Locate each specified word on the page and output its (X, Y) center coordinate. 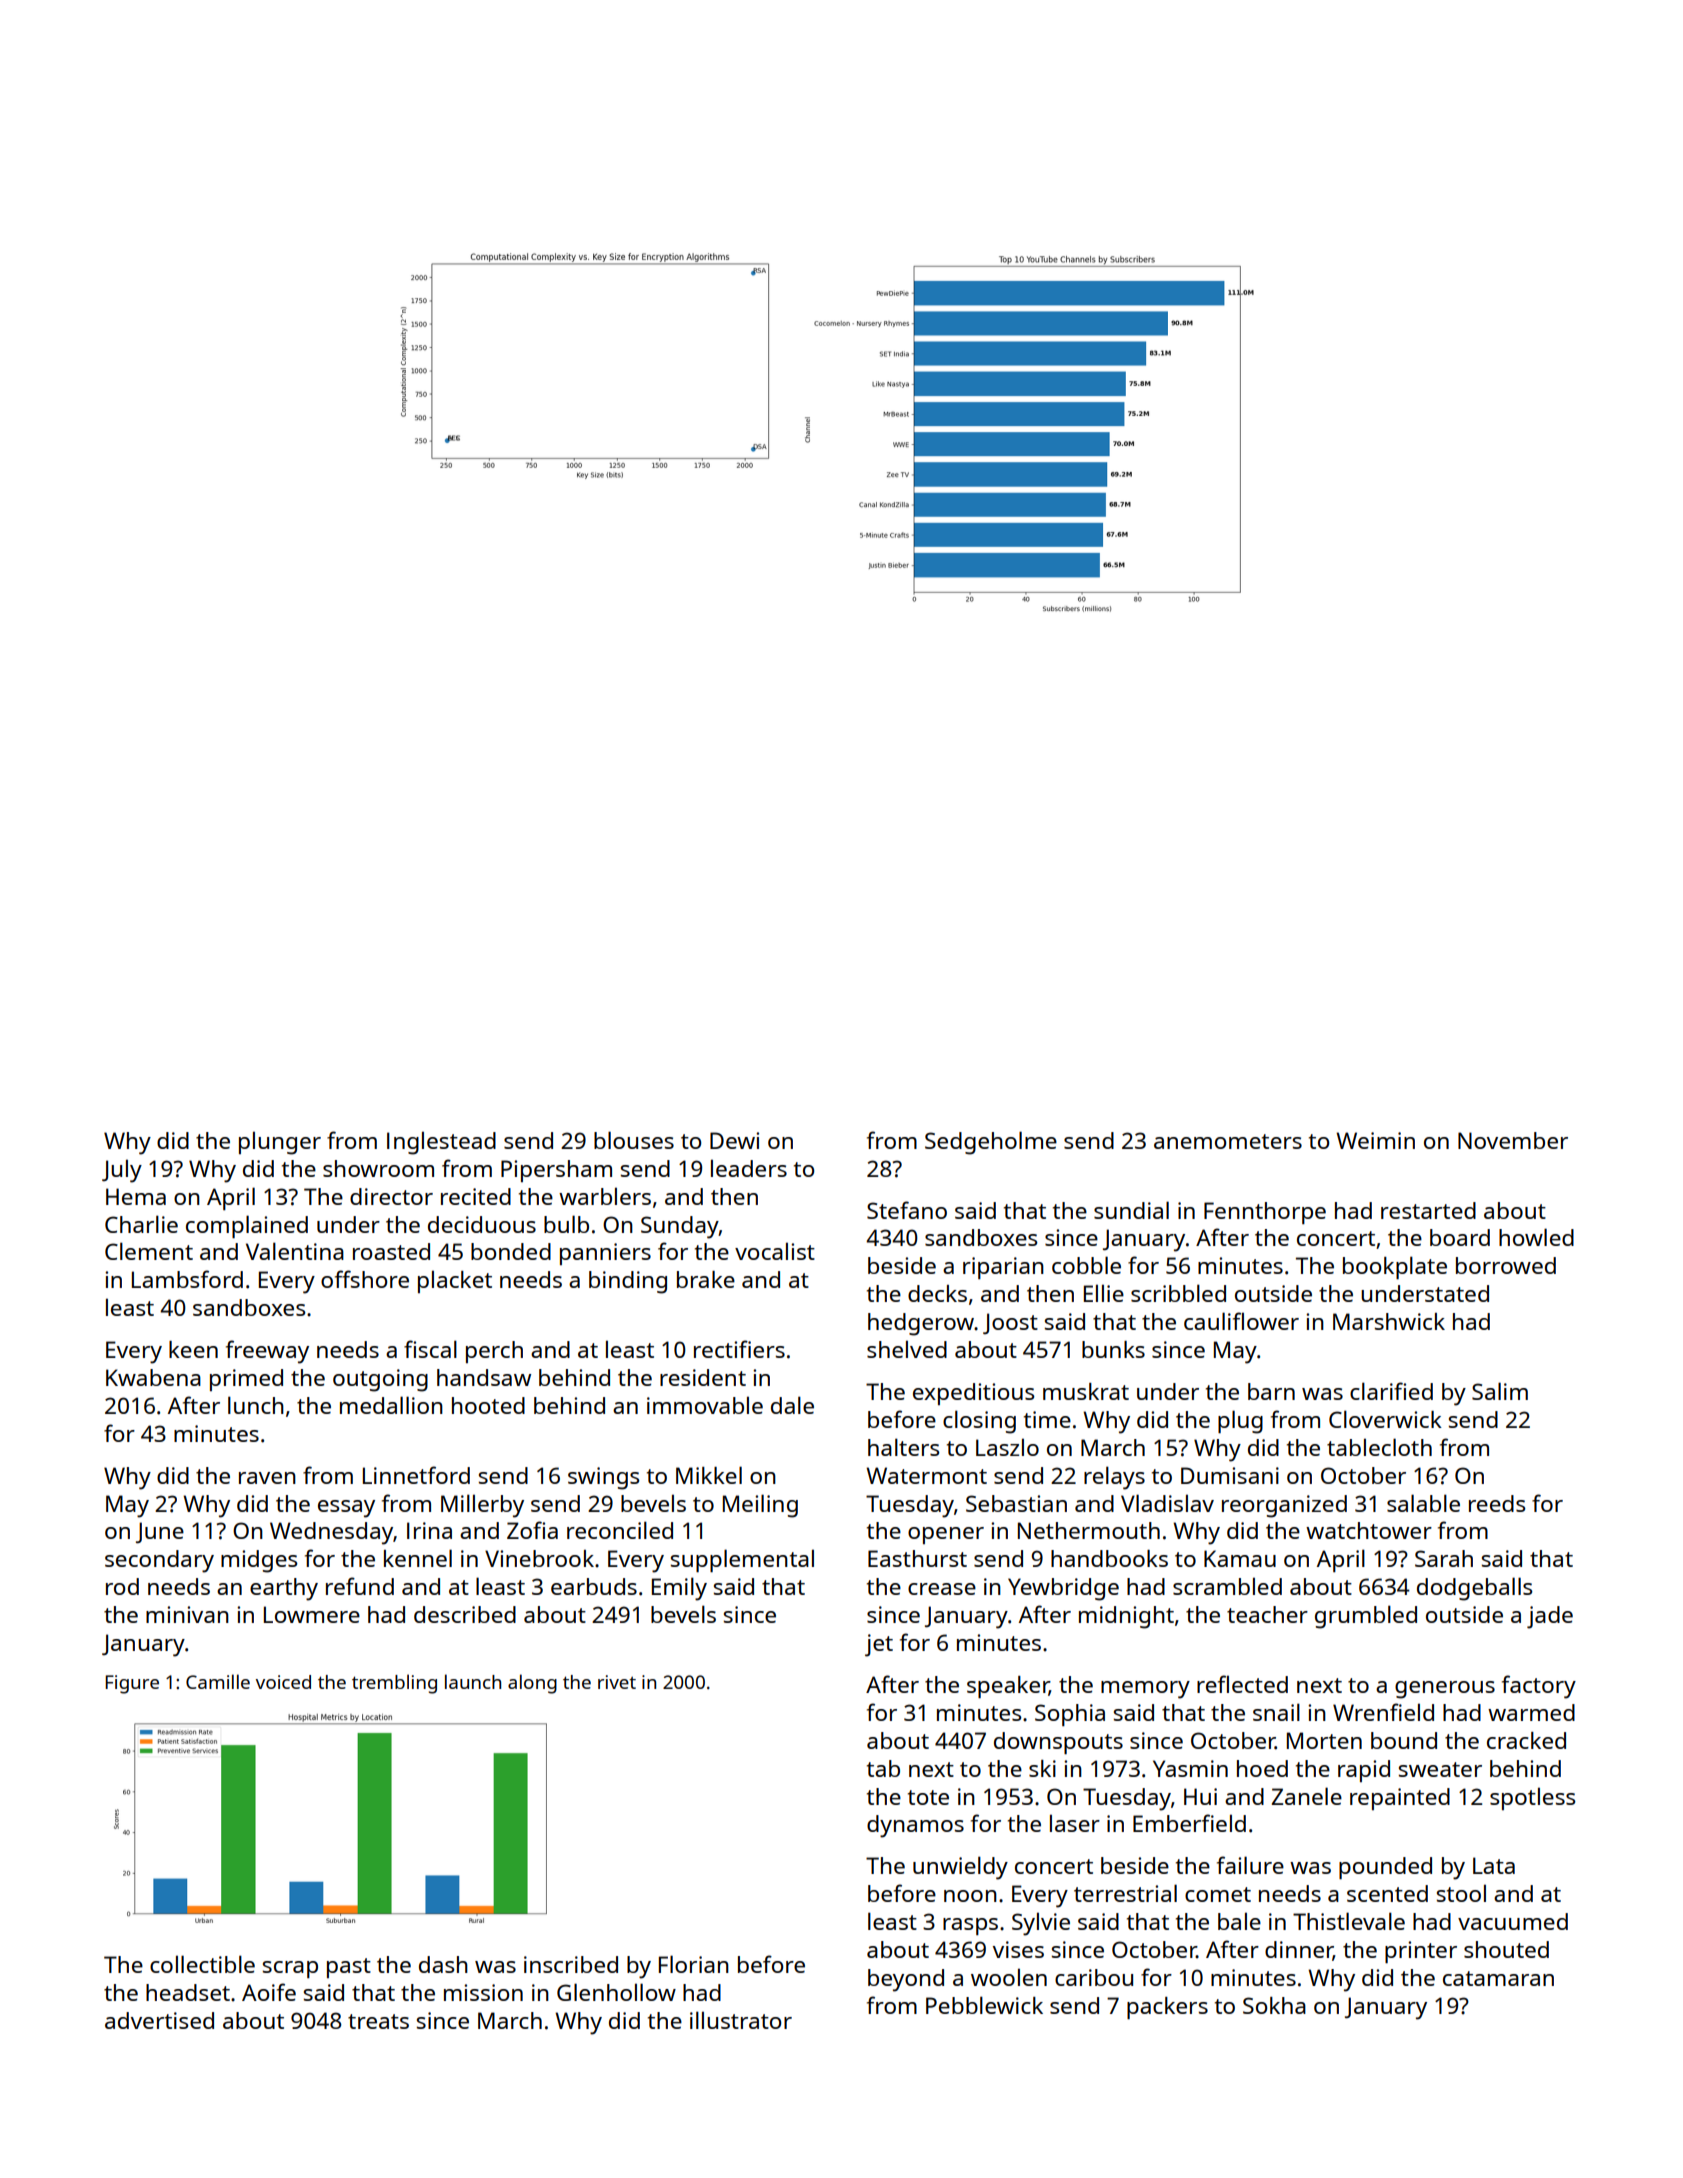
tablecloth (1379, 1447)
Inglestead (441, 1143)
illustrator (741, 2020)
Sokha (1274, 2005)
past (349, 1968)
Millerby (482, 1506)
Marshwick (1389, 1321)
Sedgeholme (991, 1143)
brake (706, 1279)
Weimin (1375, 1140)
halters (903, 1447)
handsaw (484, 1377)
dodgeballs (1474, 1589)
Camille (218, 1681)
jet (879, 1645)
